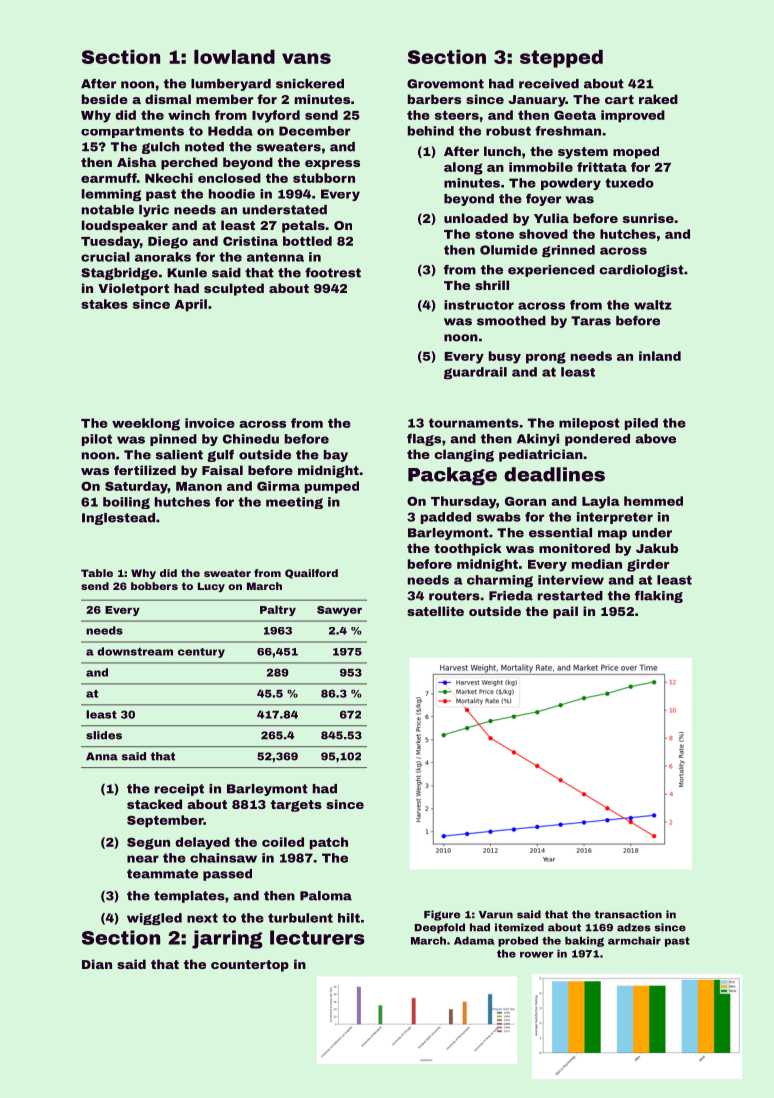  Describe the element at coordinates (546, 358) in the document. I see `prong` at that location.
